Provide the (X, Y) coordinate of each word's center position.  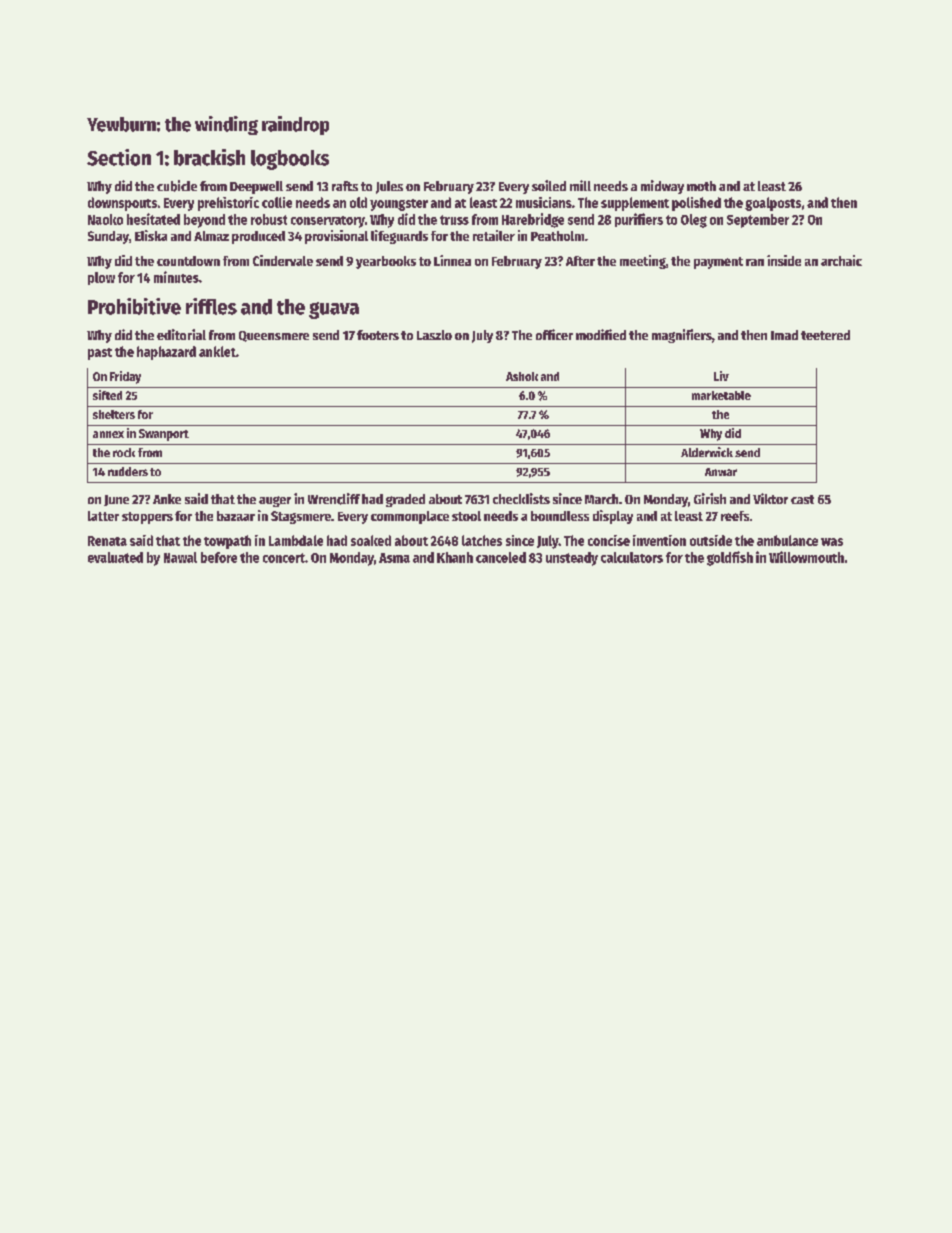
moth (701, 186)
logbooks (290, 160)
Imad (784, 335)
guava (334, 310)
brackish (209, 157)
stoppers (147, 518)
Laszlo (434, 335)
